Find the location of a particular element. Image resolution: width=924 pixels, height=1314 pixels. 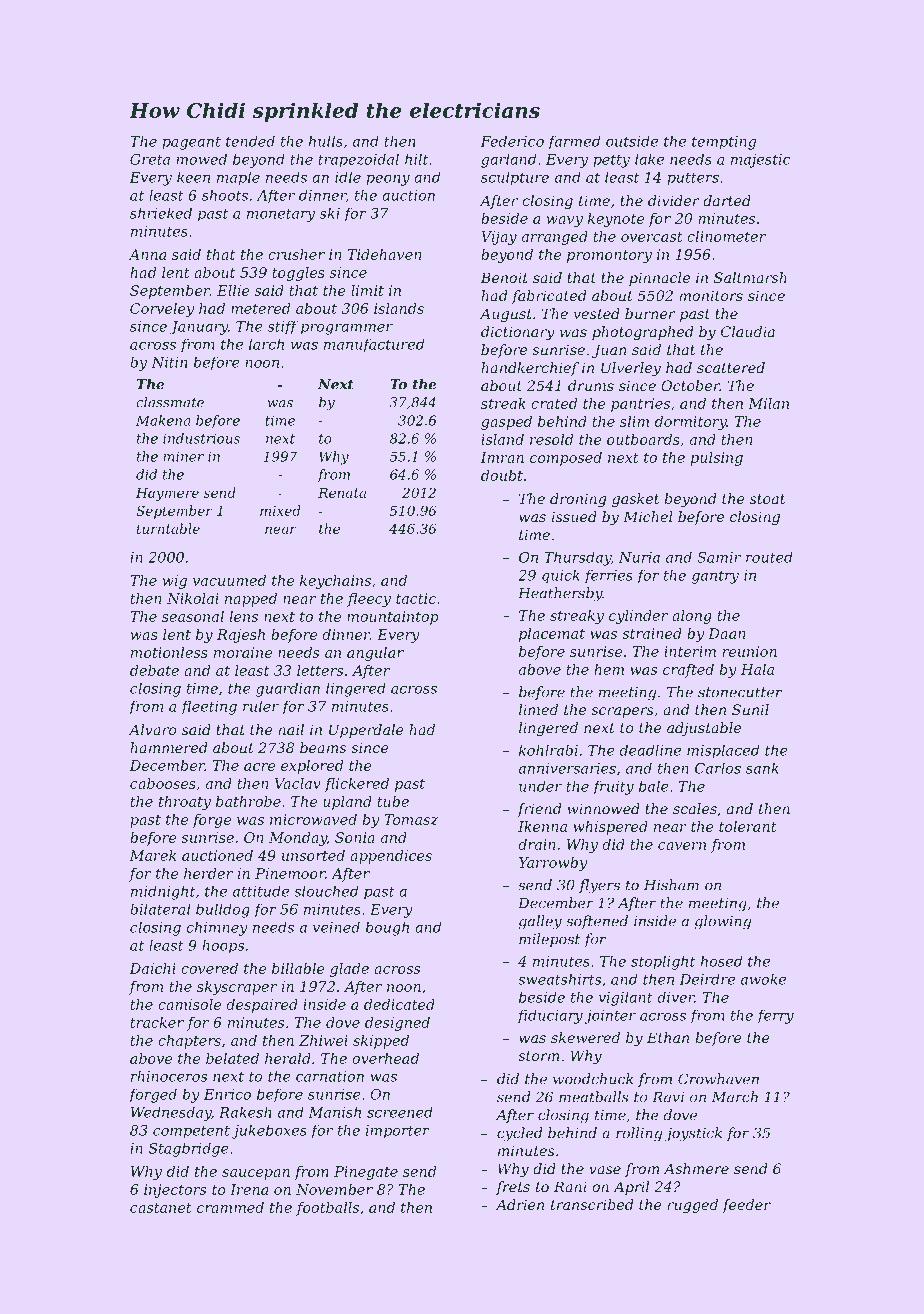

seasonal is located at coordinates (193, 616).
